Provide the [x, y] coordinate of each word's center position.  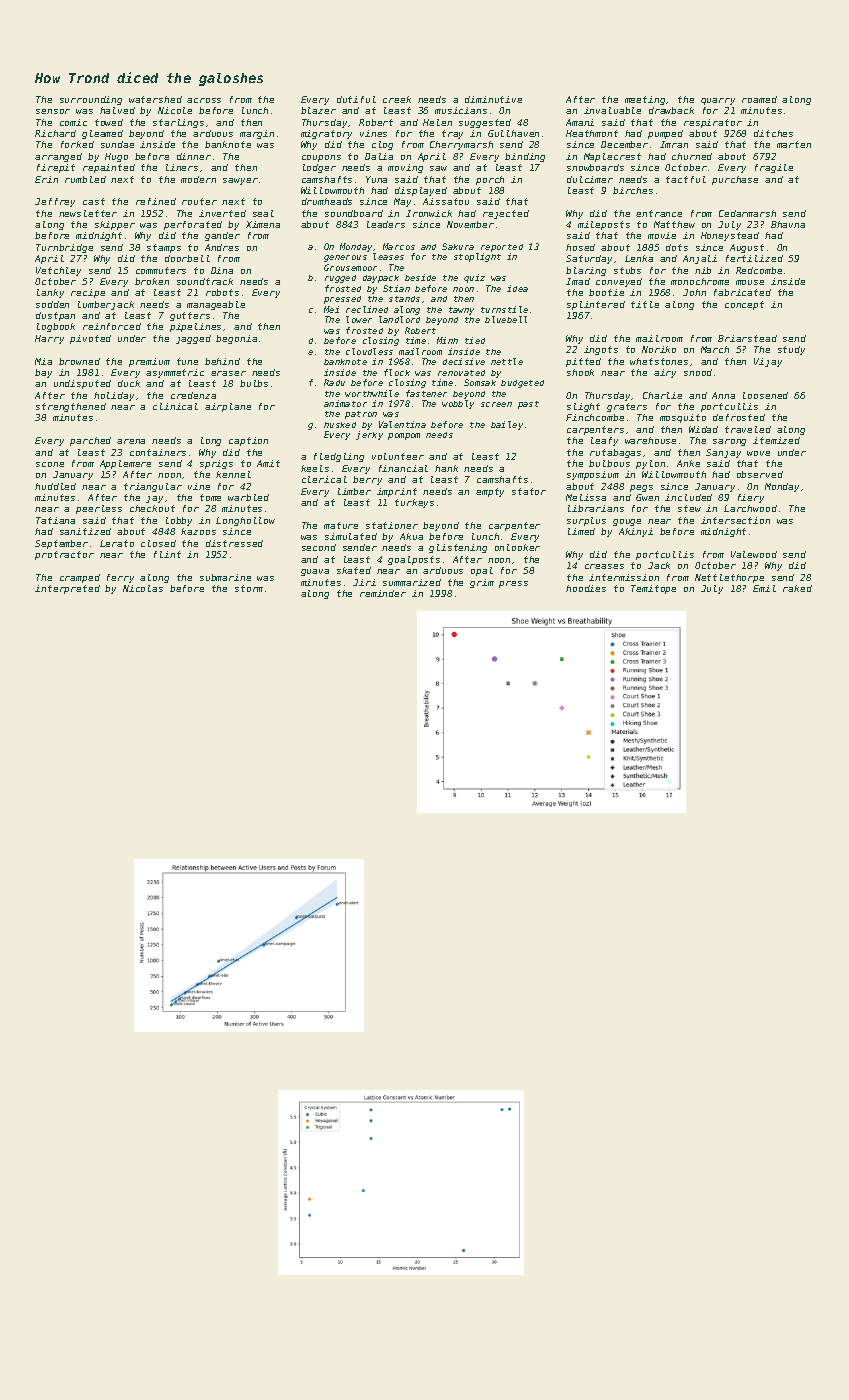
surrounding [91, 100]
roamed [759, 99]
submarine [225, 577]
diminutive [493, 99]
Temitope [653, 589]
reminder [383, 593]
